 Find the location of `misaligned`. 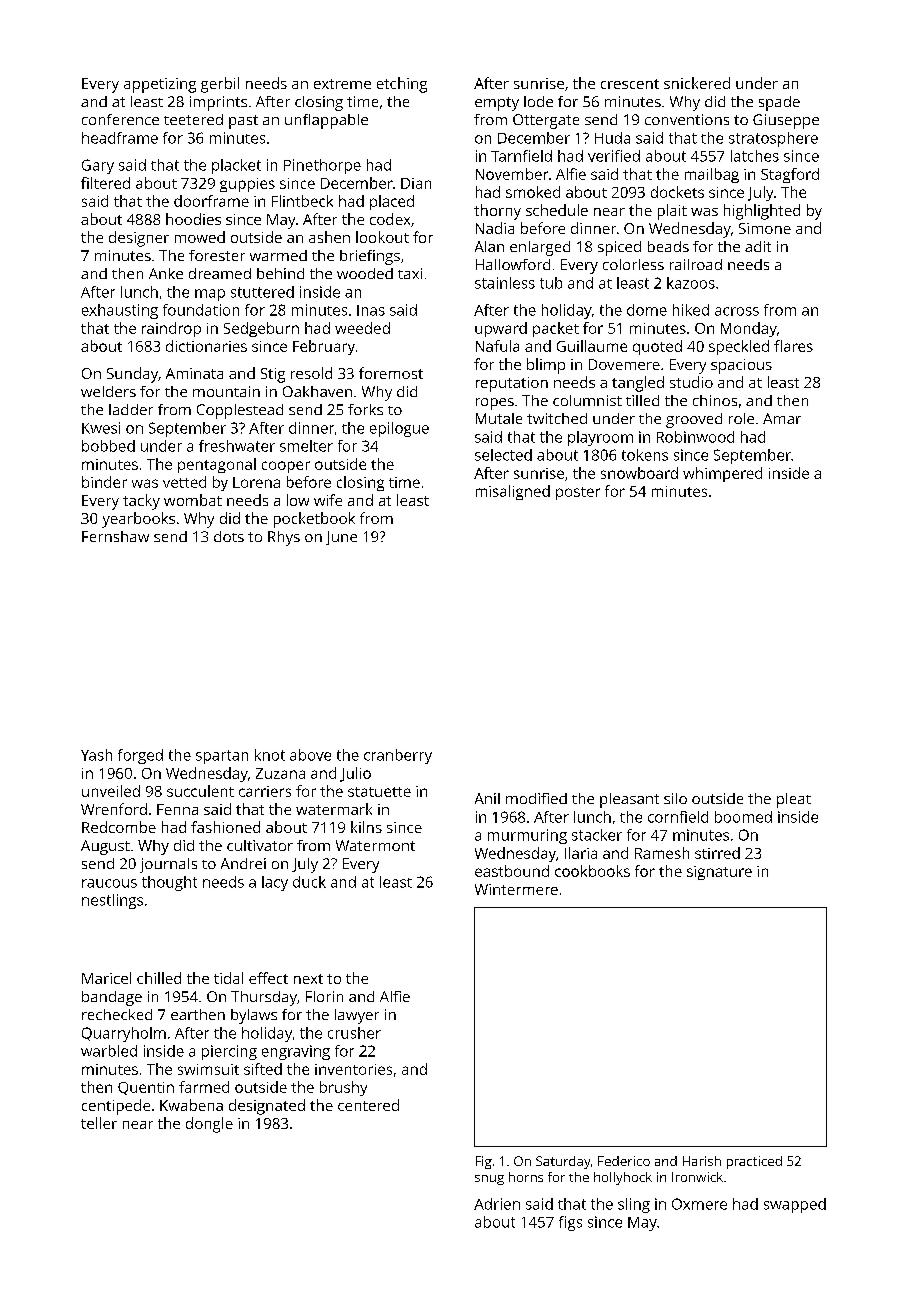

misaligned is located at coordinates (513, 492).
